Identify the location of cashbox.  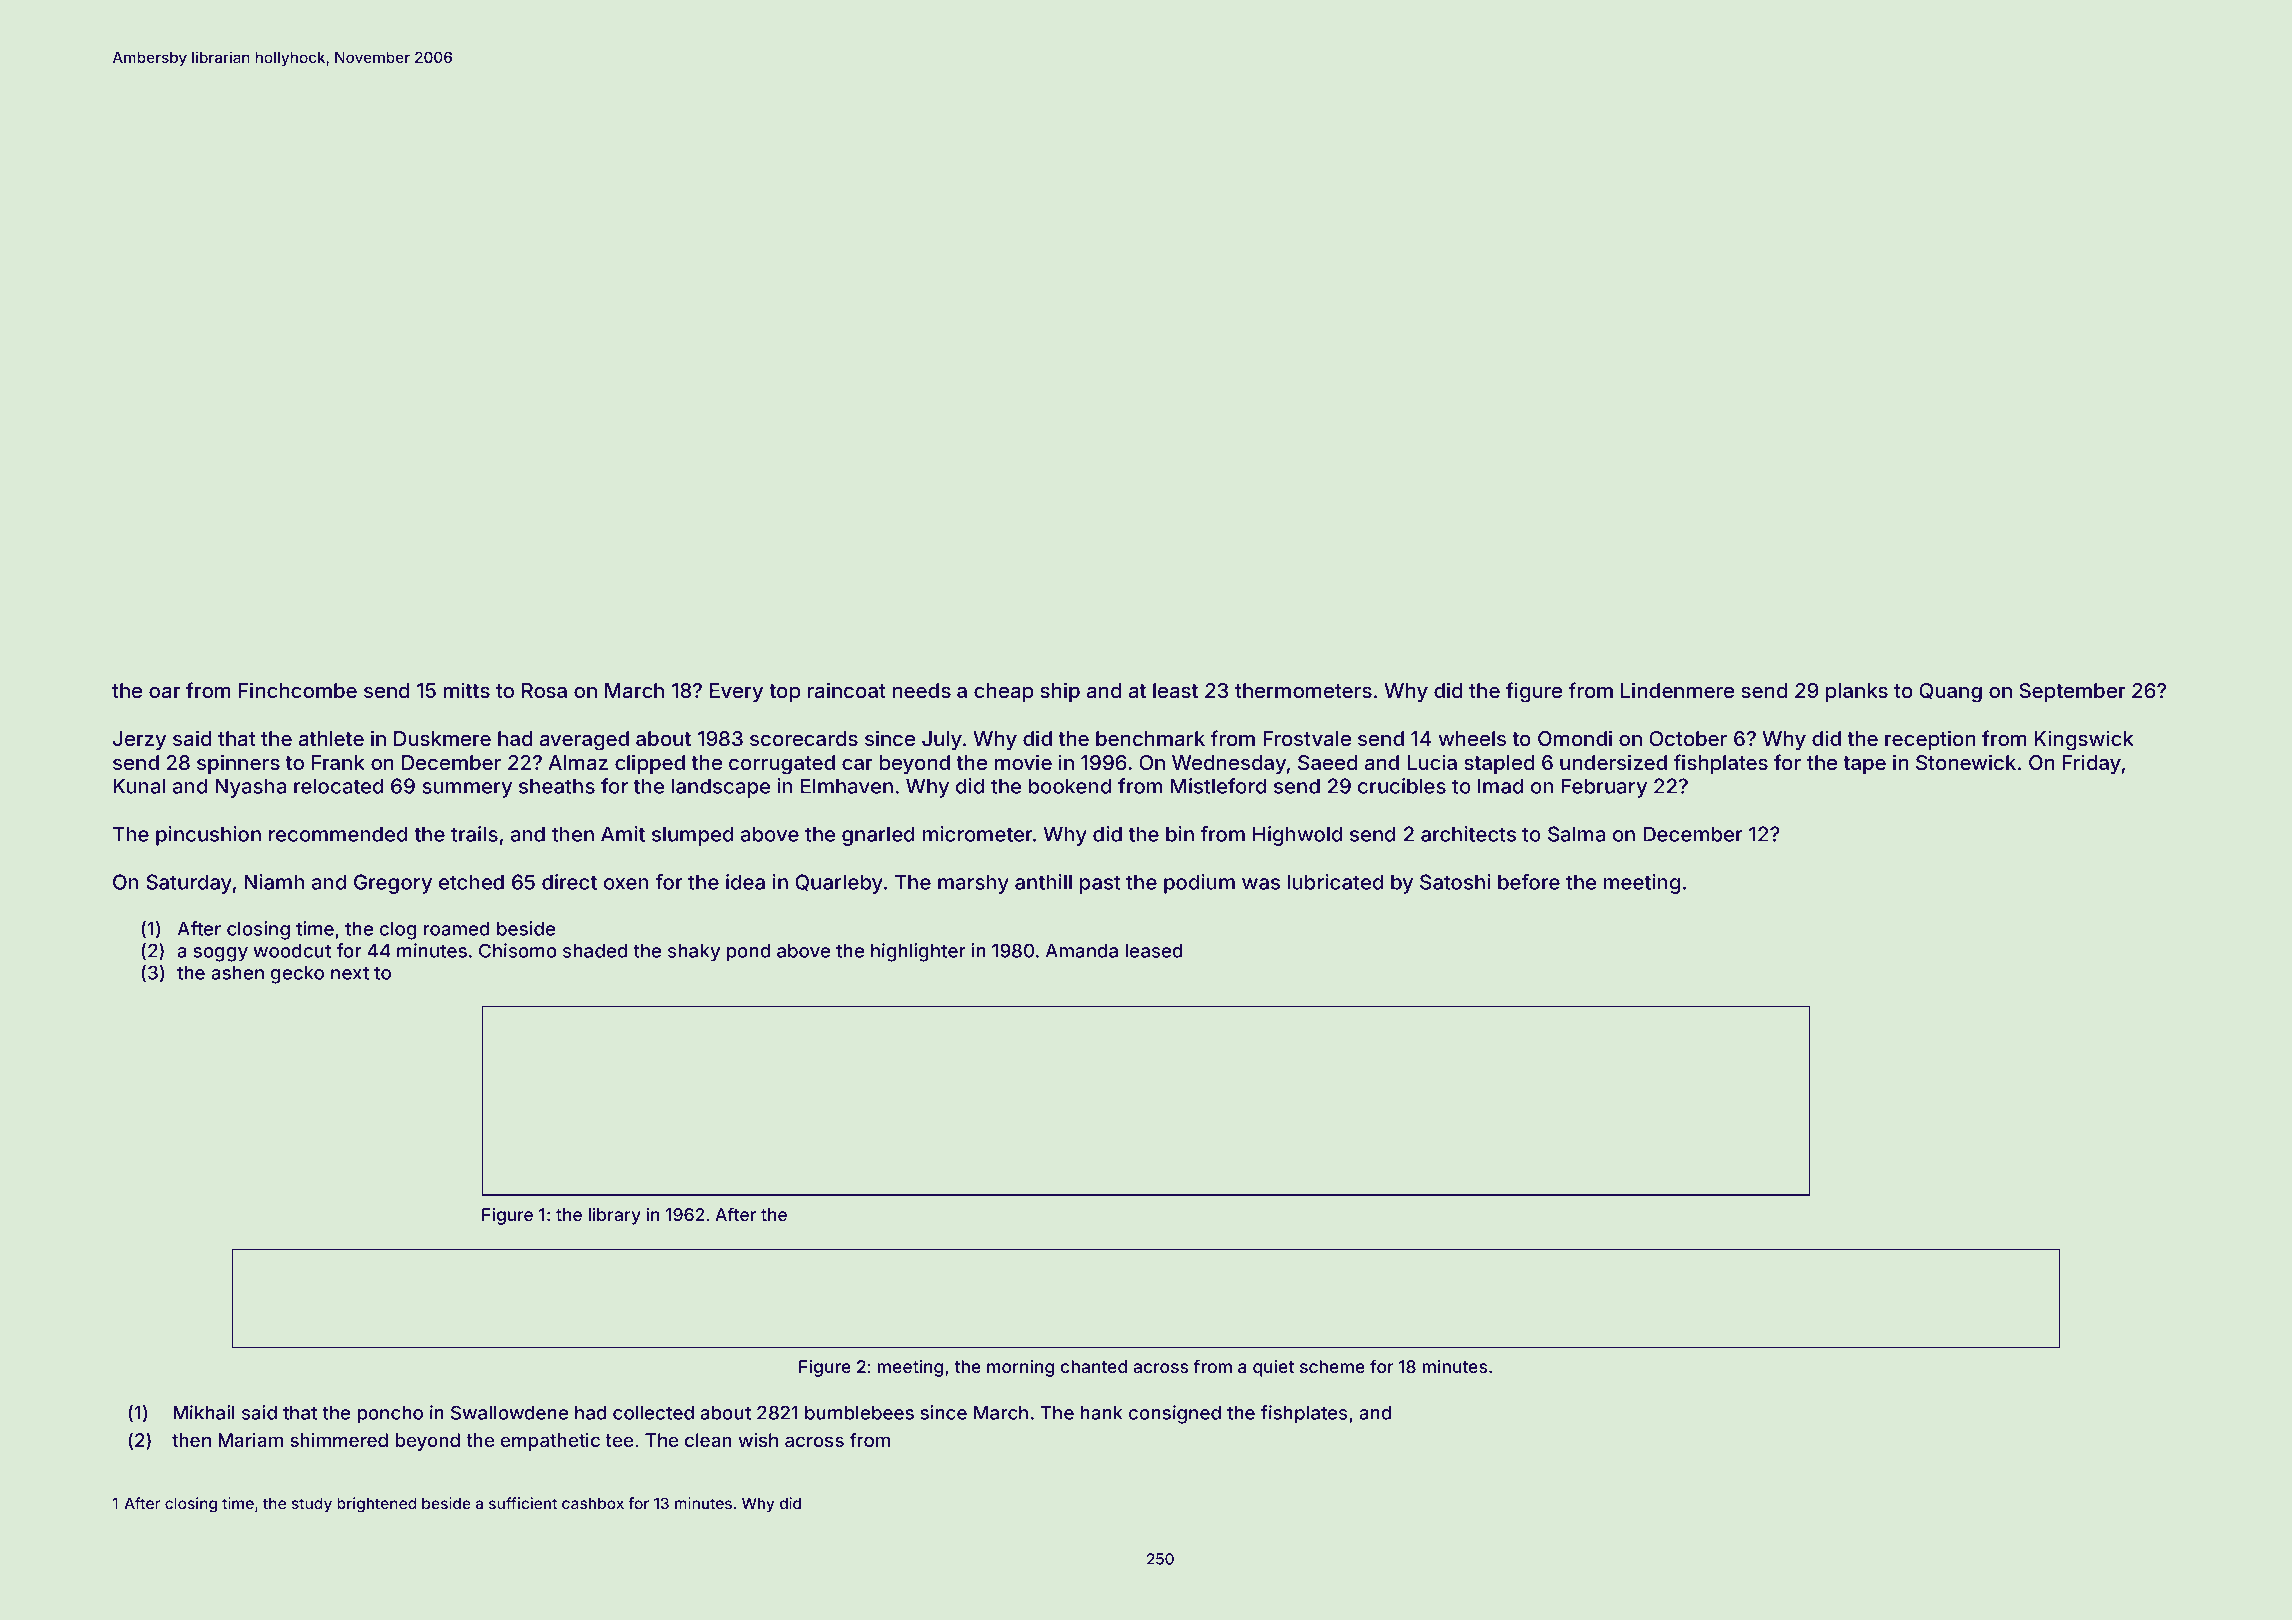
(593, 1503).
